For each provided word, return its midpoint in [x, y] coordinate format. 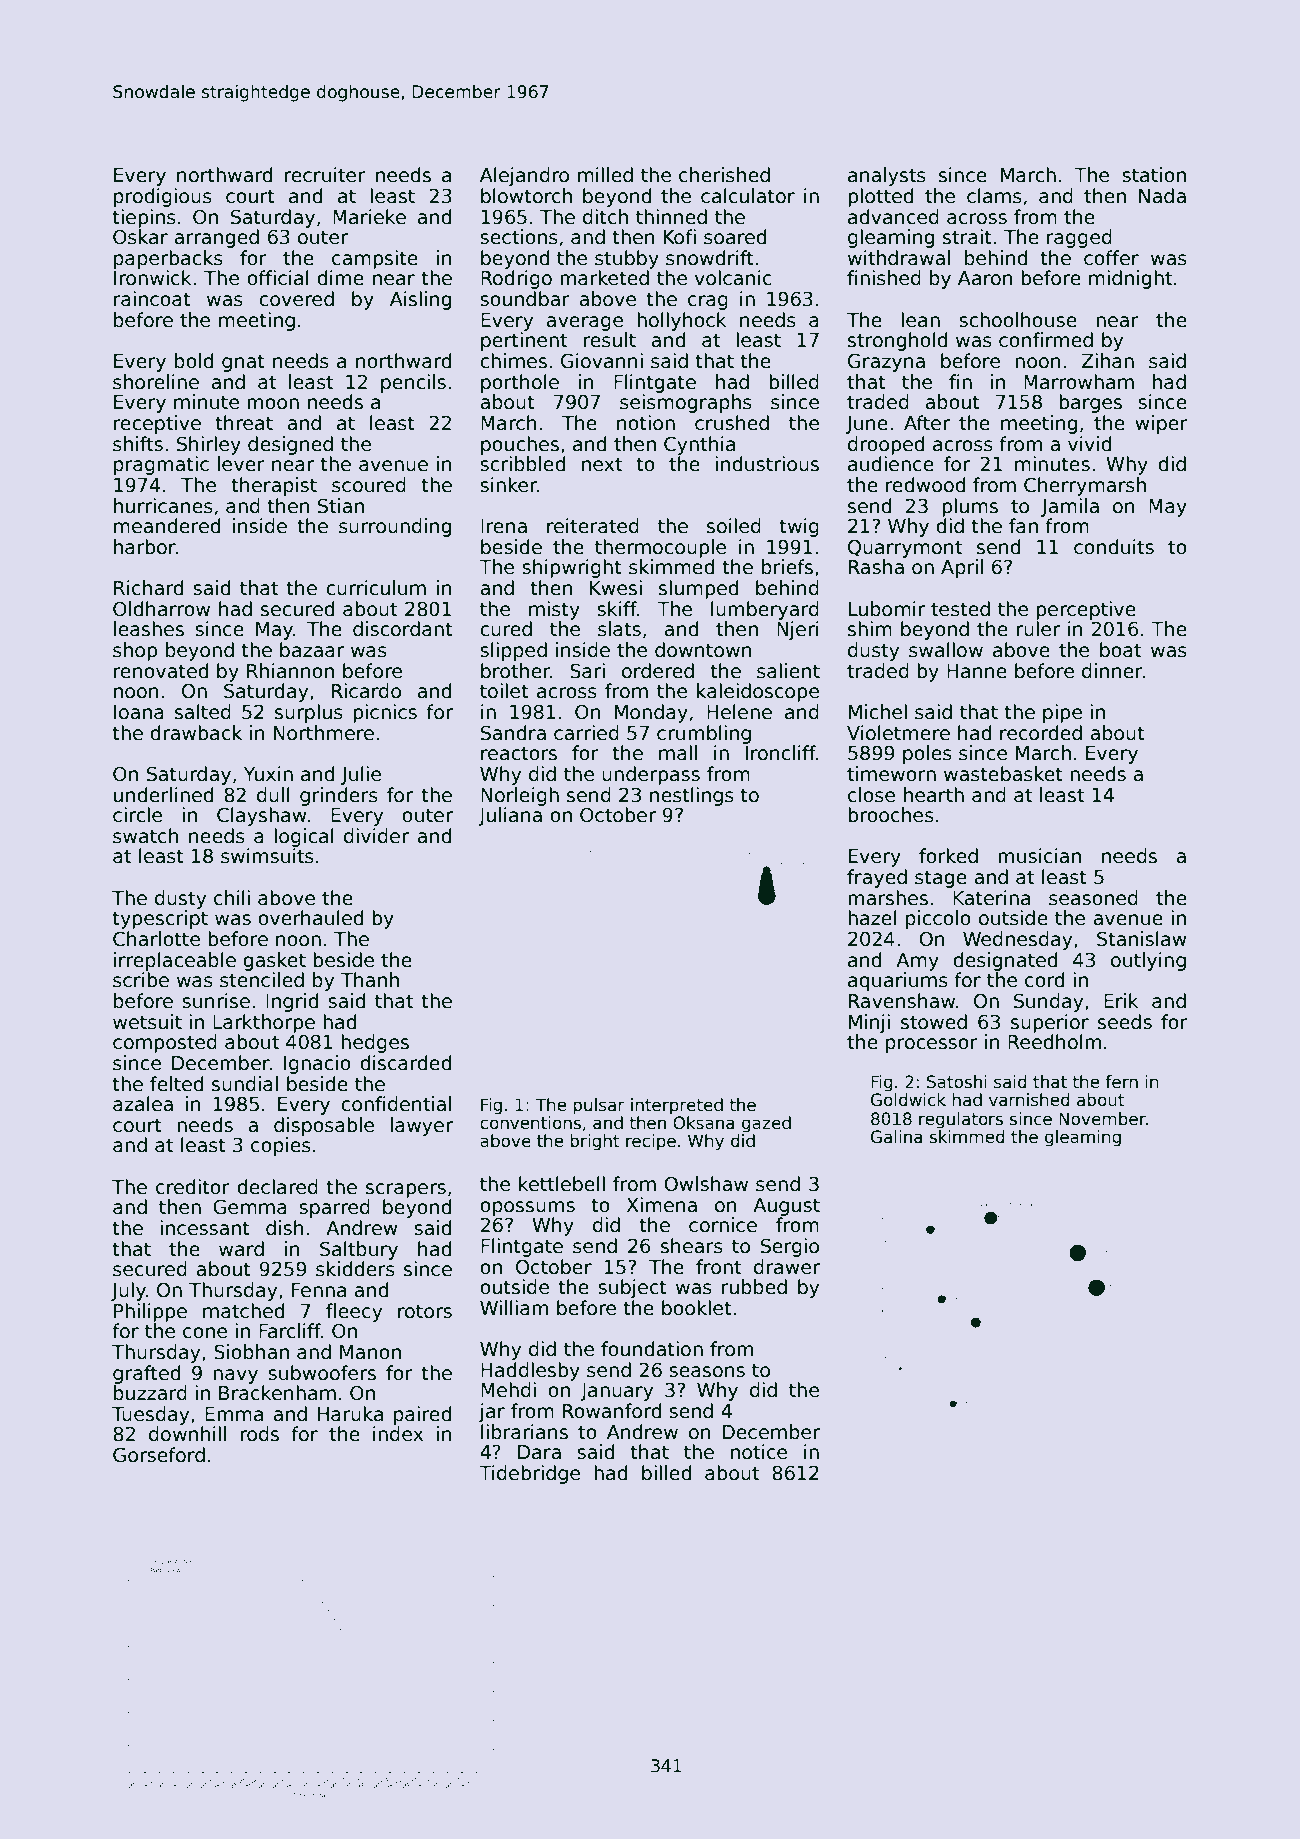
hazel [872, 918]
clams [994, 196]
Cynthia [699, 445]
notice [759, 1452]
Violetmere [898, 733]
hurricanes [163, 506]
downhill [187, 1434]
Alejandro [524, 176]
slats [619, 629]
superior [1050, 1023]
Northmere [324, 733]
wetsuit [147, 1022]
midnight [1130, 279]
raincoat [152, 299]
